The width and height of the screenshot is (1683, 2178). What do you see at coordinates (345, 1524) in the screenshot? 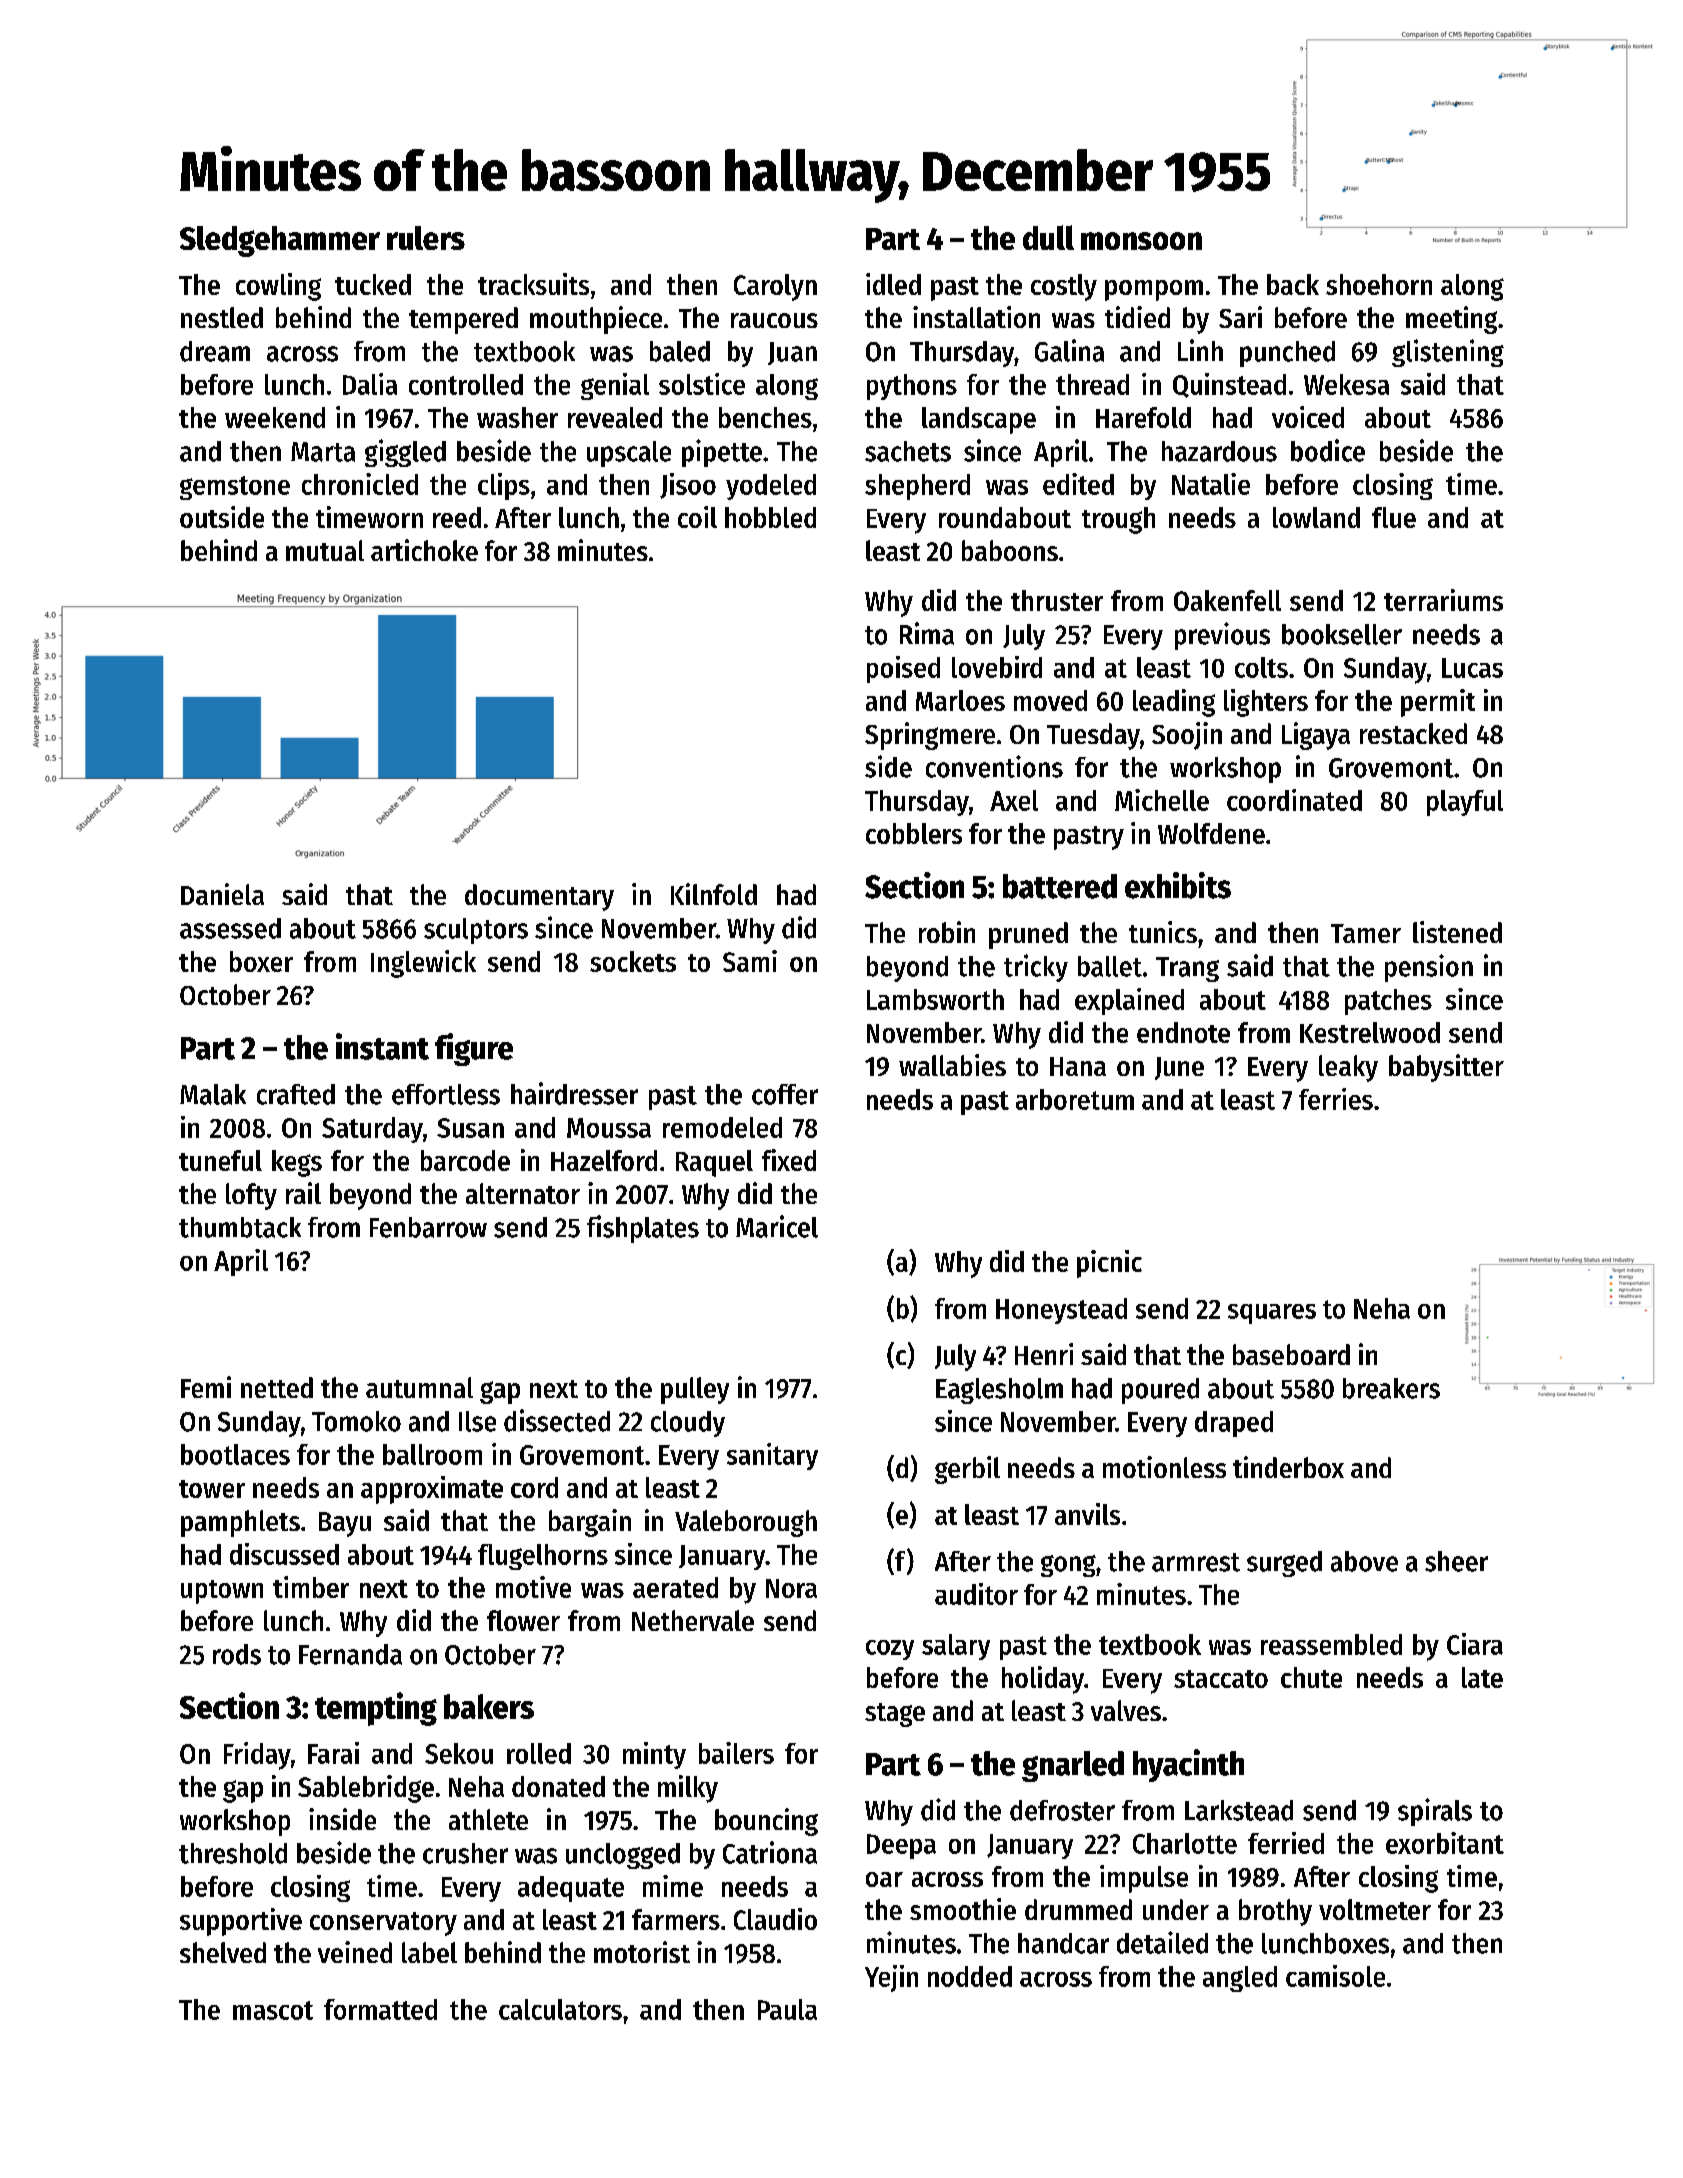
I see `Bayu` at bounding box center [345, 1524].
